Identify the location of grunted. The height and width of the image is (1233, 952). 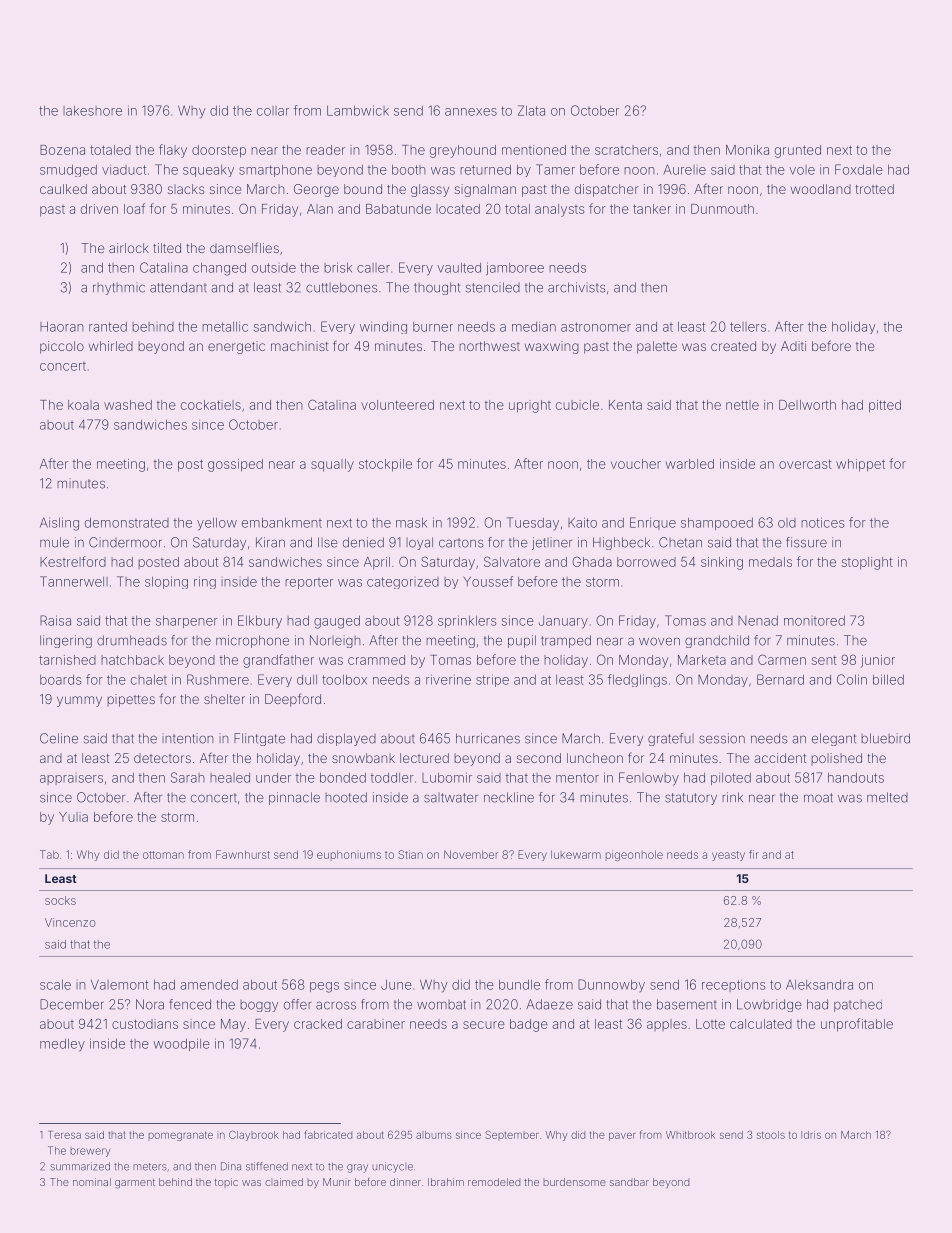
(798, 151).
